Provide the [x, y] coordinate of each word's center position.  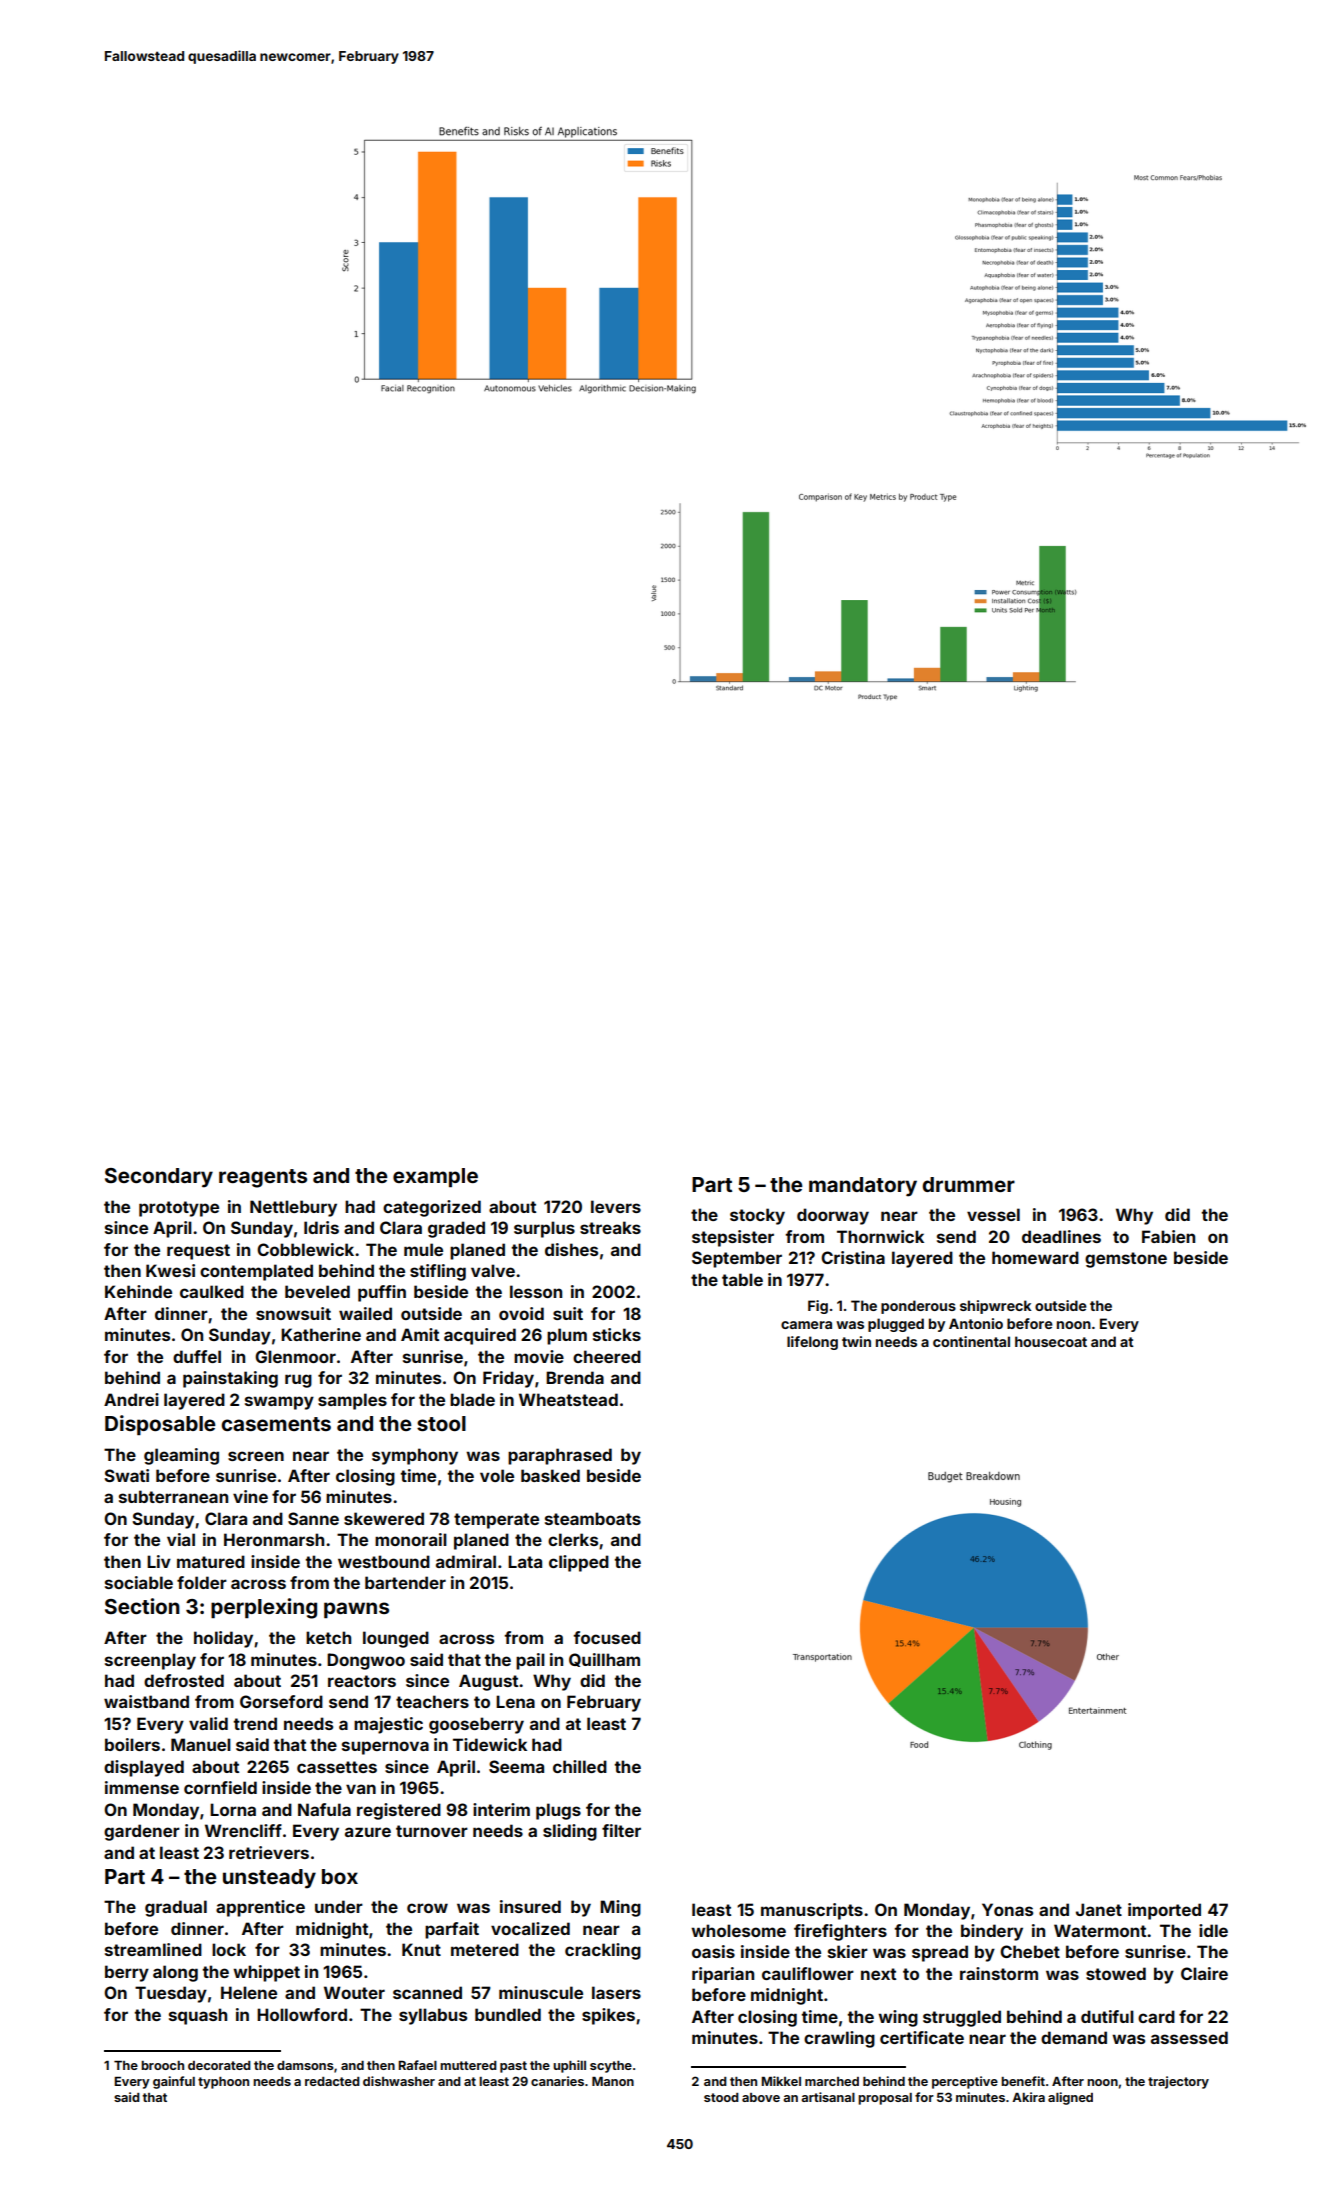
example [435, 1177]
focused [607, 1637]
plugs [558, 1811]
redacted [332, 2081]
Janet [1099, 1909]
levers [616, 1206]
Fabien [1168, 1236]
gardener [142, 1832]
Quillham [604, 1660]
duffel [197, 1356]
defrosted [184, 1680]
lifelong [812, 1343]
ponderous [918, 1307]
